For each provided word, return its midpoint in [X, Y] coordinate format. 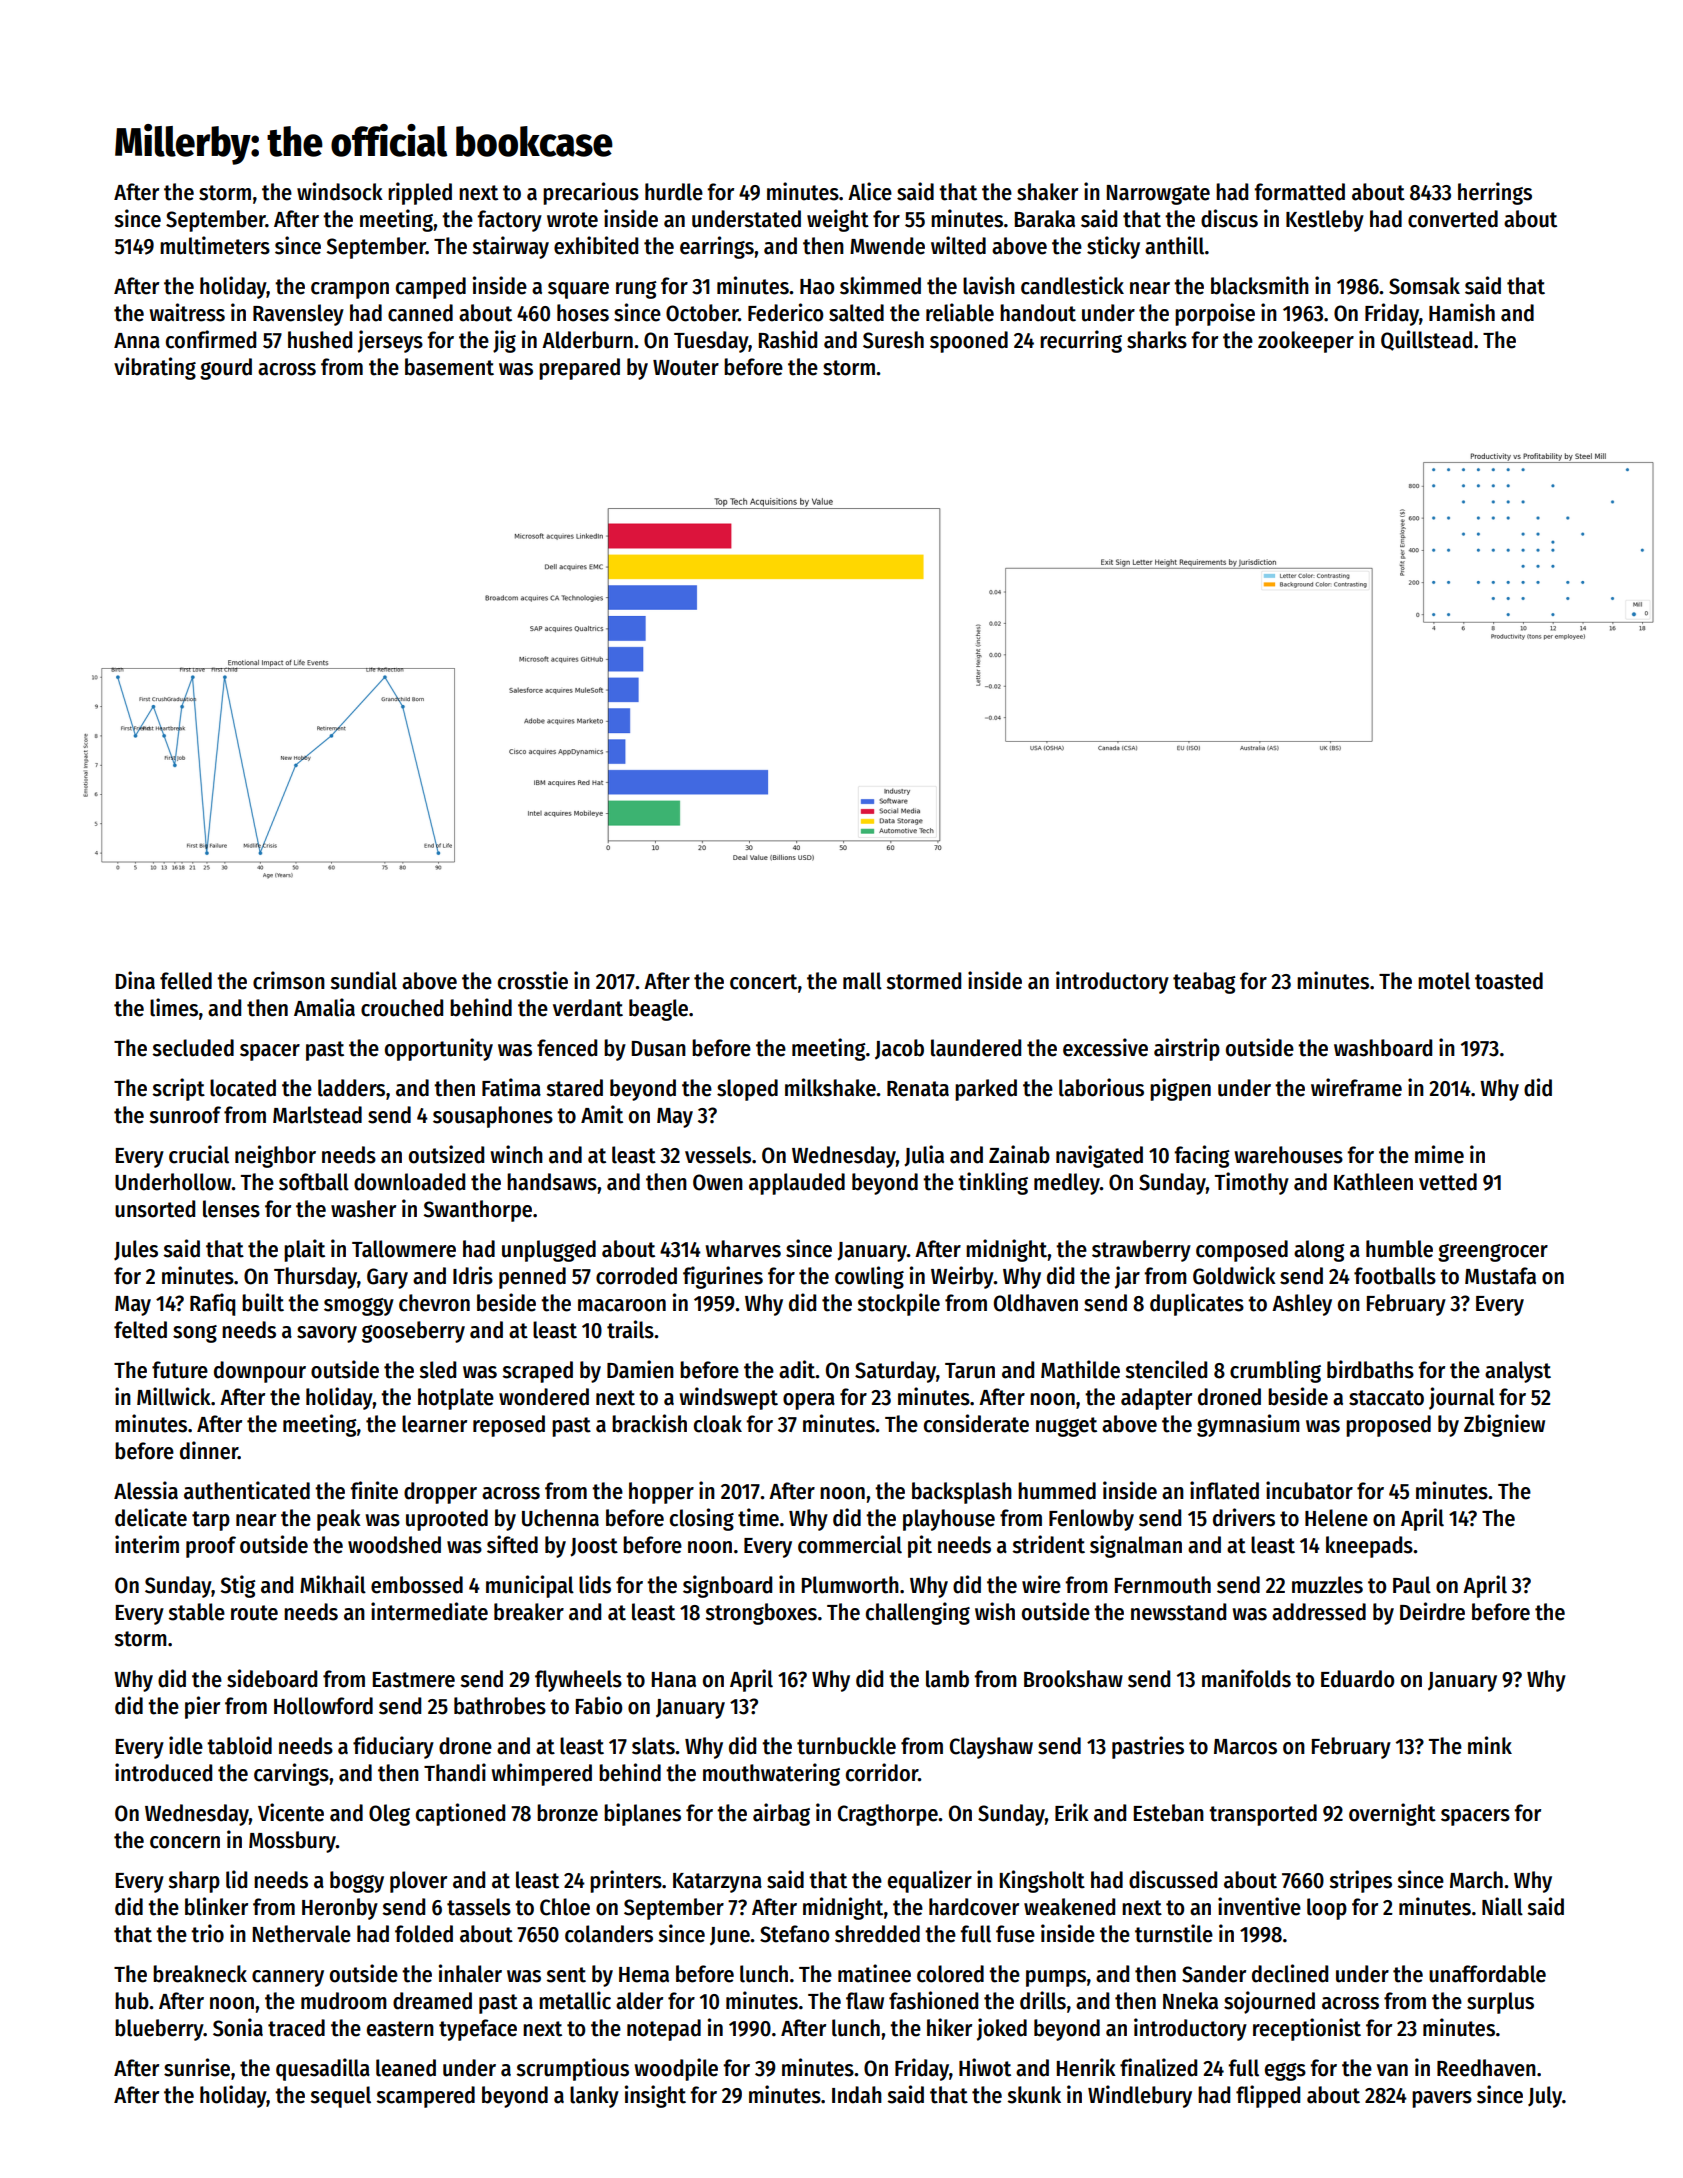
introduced [163, 1772]
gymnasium [1248, 1425]
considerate [976, 1423]
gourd [226, 369]
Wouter [686, 368]
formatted [1299, 192]
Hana [674, 1680]
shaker [1047, 192]
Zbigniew [1504, 1425]
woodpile [676, 2069]
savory [327, 1334]
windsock [340, 191]
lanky [594, 2097]
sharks [1157, 340]
